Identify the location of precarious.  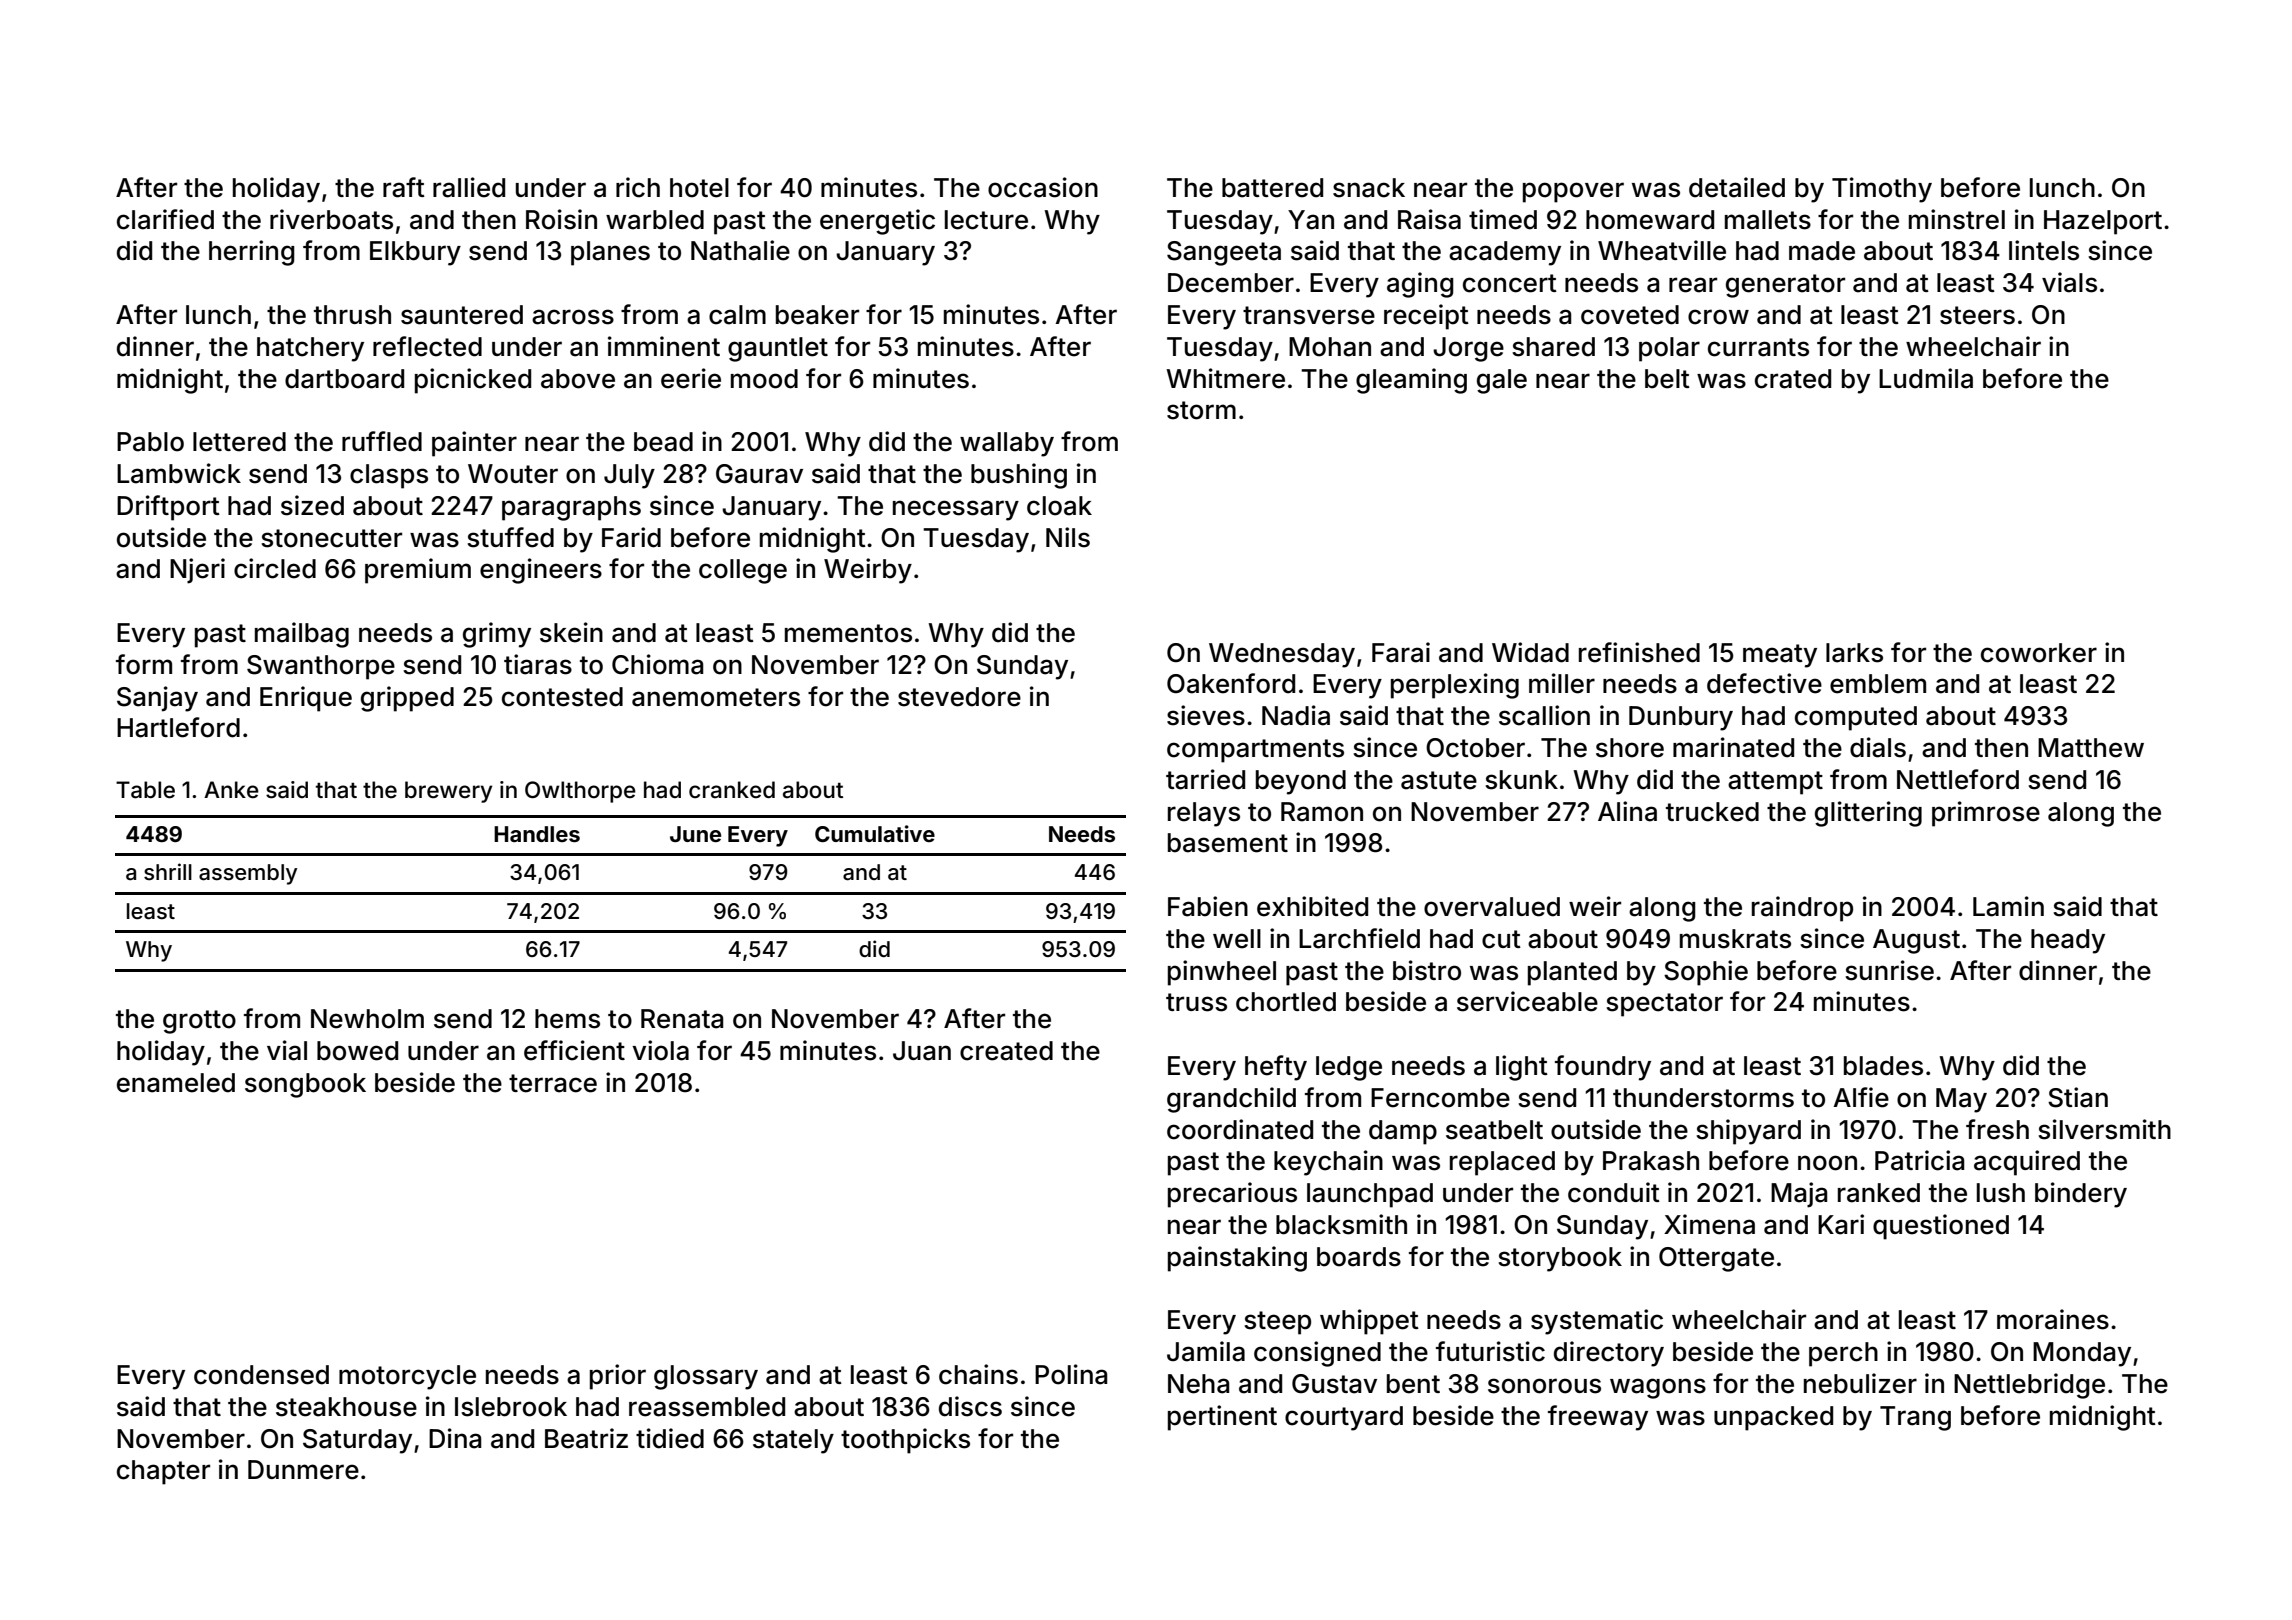
(1232, 1195).
